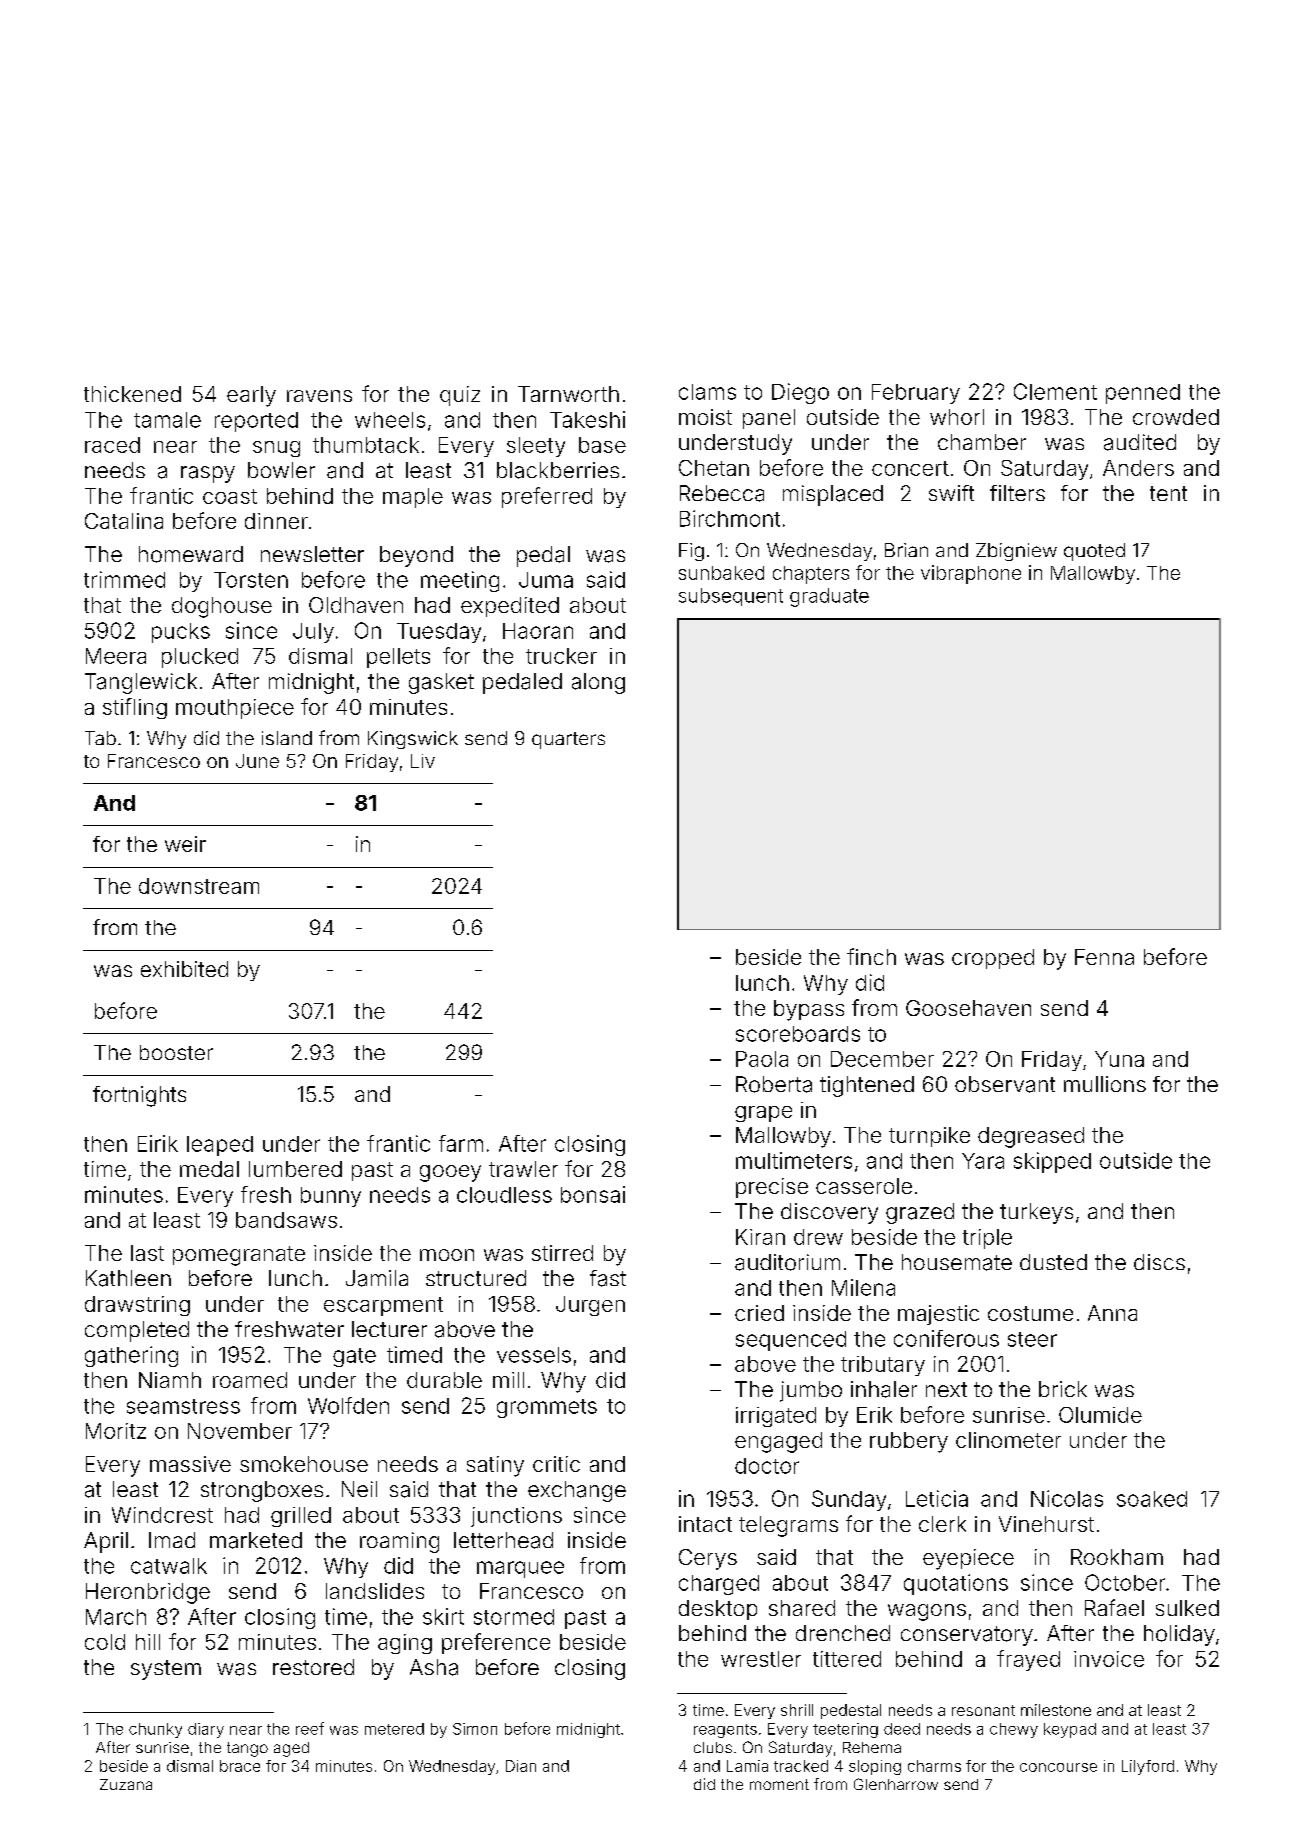 This screenshot has width=1304, height=1845. Describe the element at coordinates (516, 1517) in the screenshot. I see `junctions` at that location.
